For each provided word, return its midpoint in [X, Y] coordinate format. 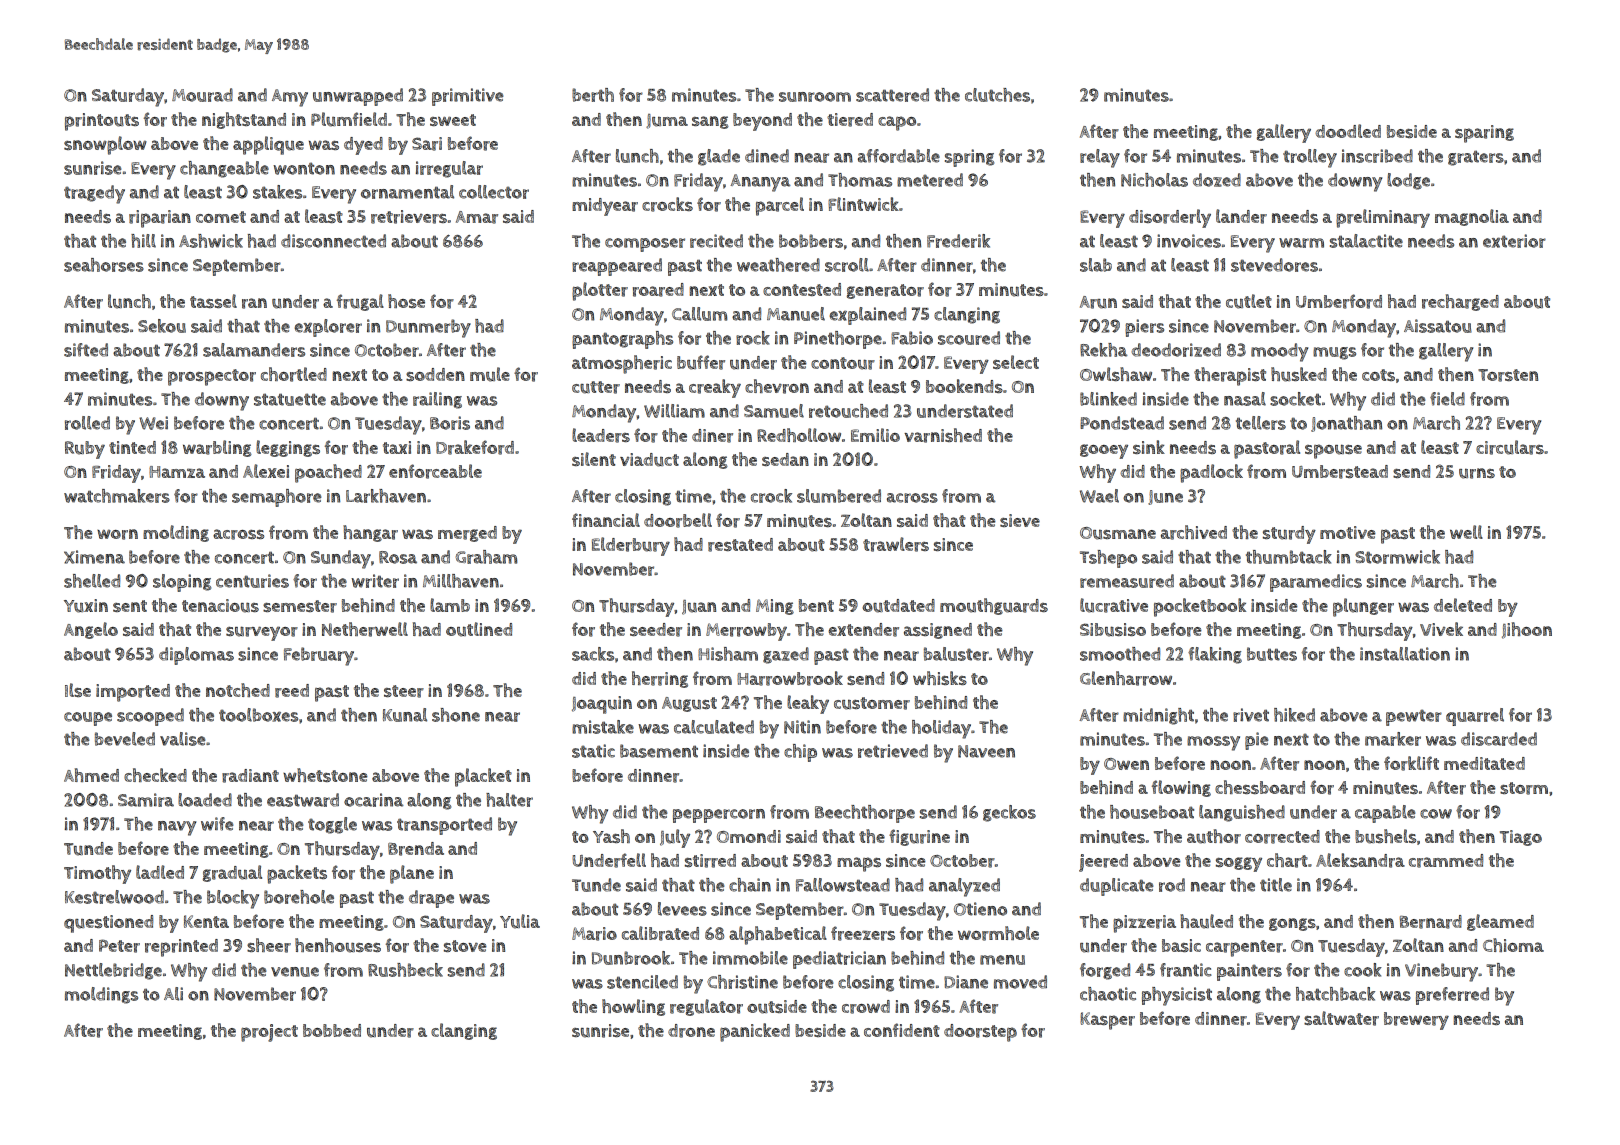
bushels [1385, 836]
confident [902, 1030]
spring [969, 158]
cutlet [1249, 301]
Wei [153, 423]
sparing [1484, 134]
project [269, 1033]
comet [221, 217]
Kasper [1107, 1021]
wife [217, 824]
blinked [1108, 399]
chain [750, 885]
